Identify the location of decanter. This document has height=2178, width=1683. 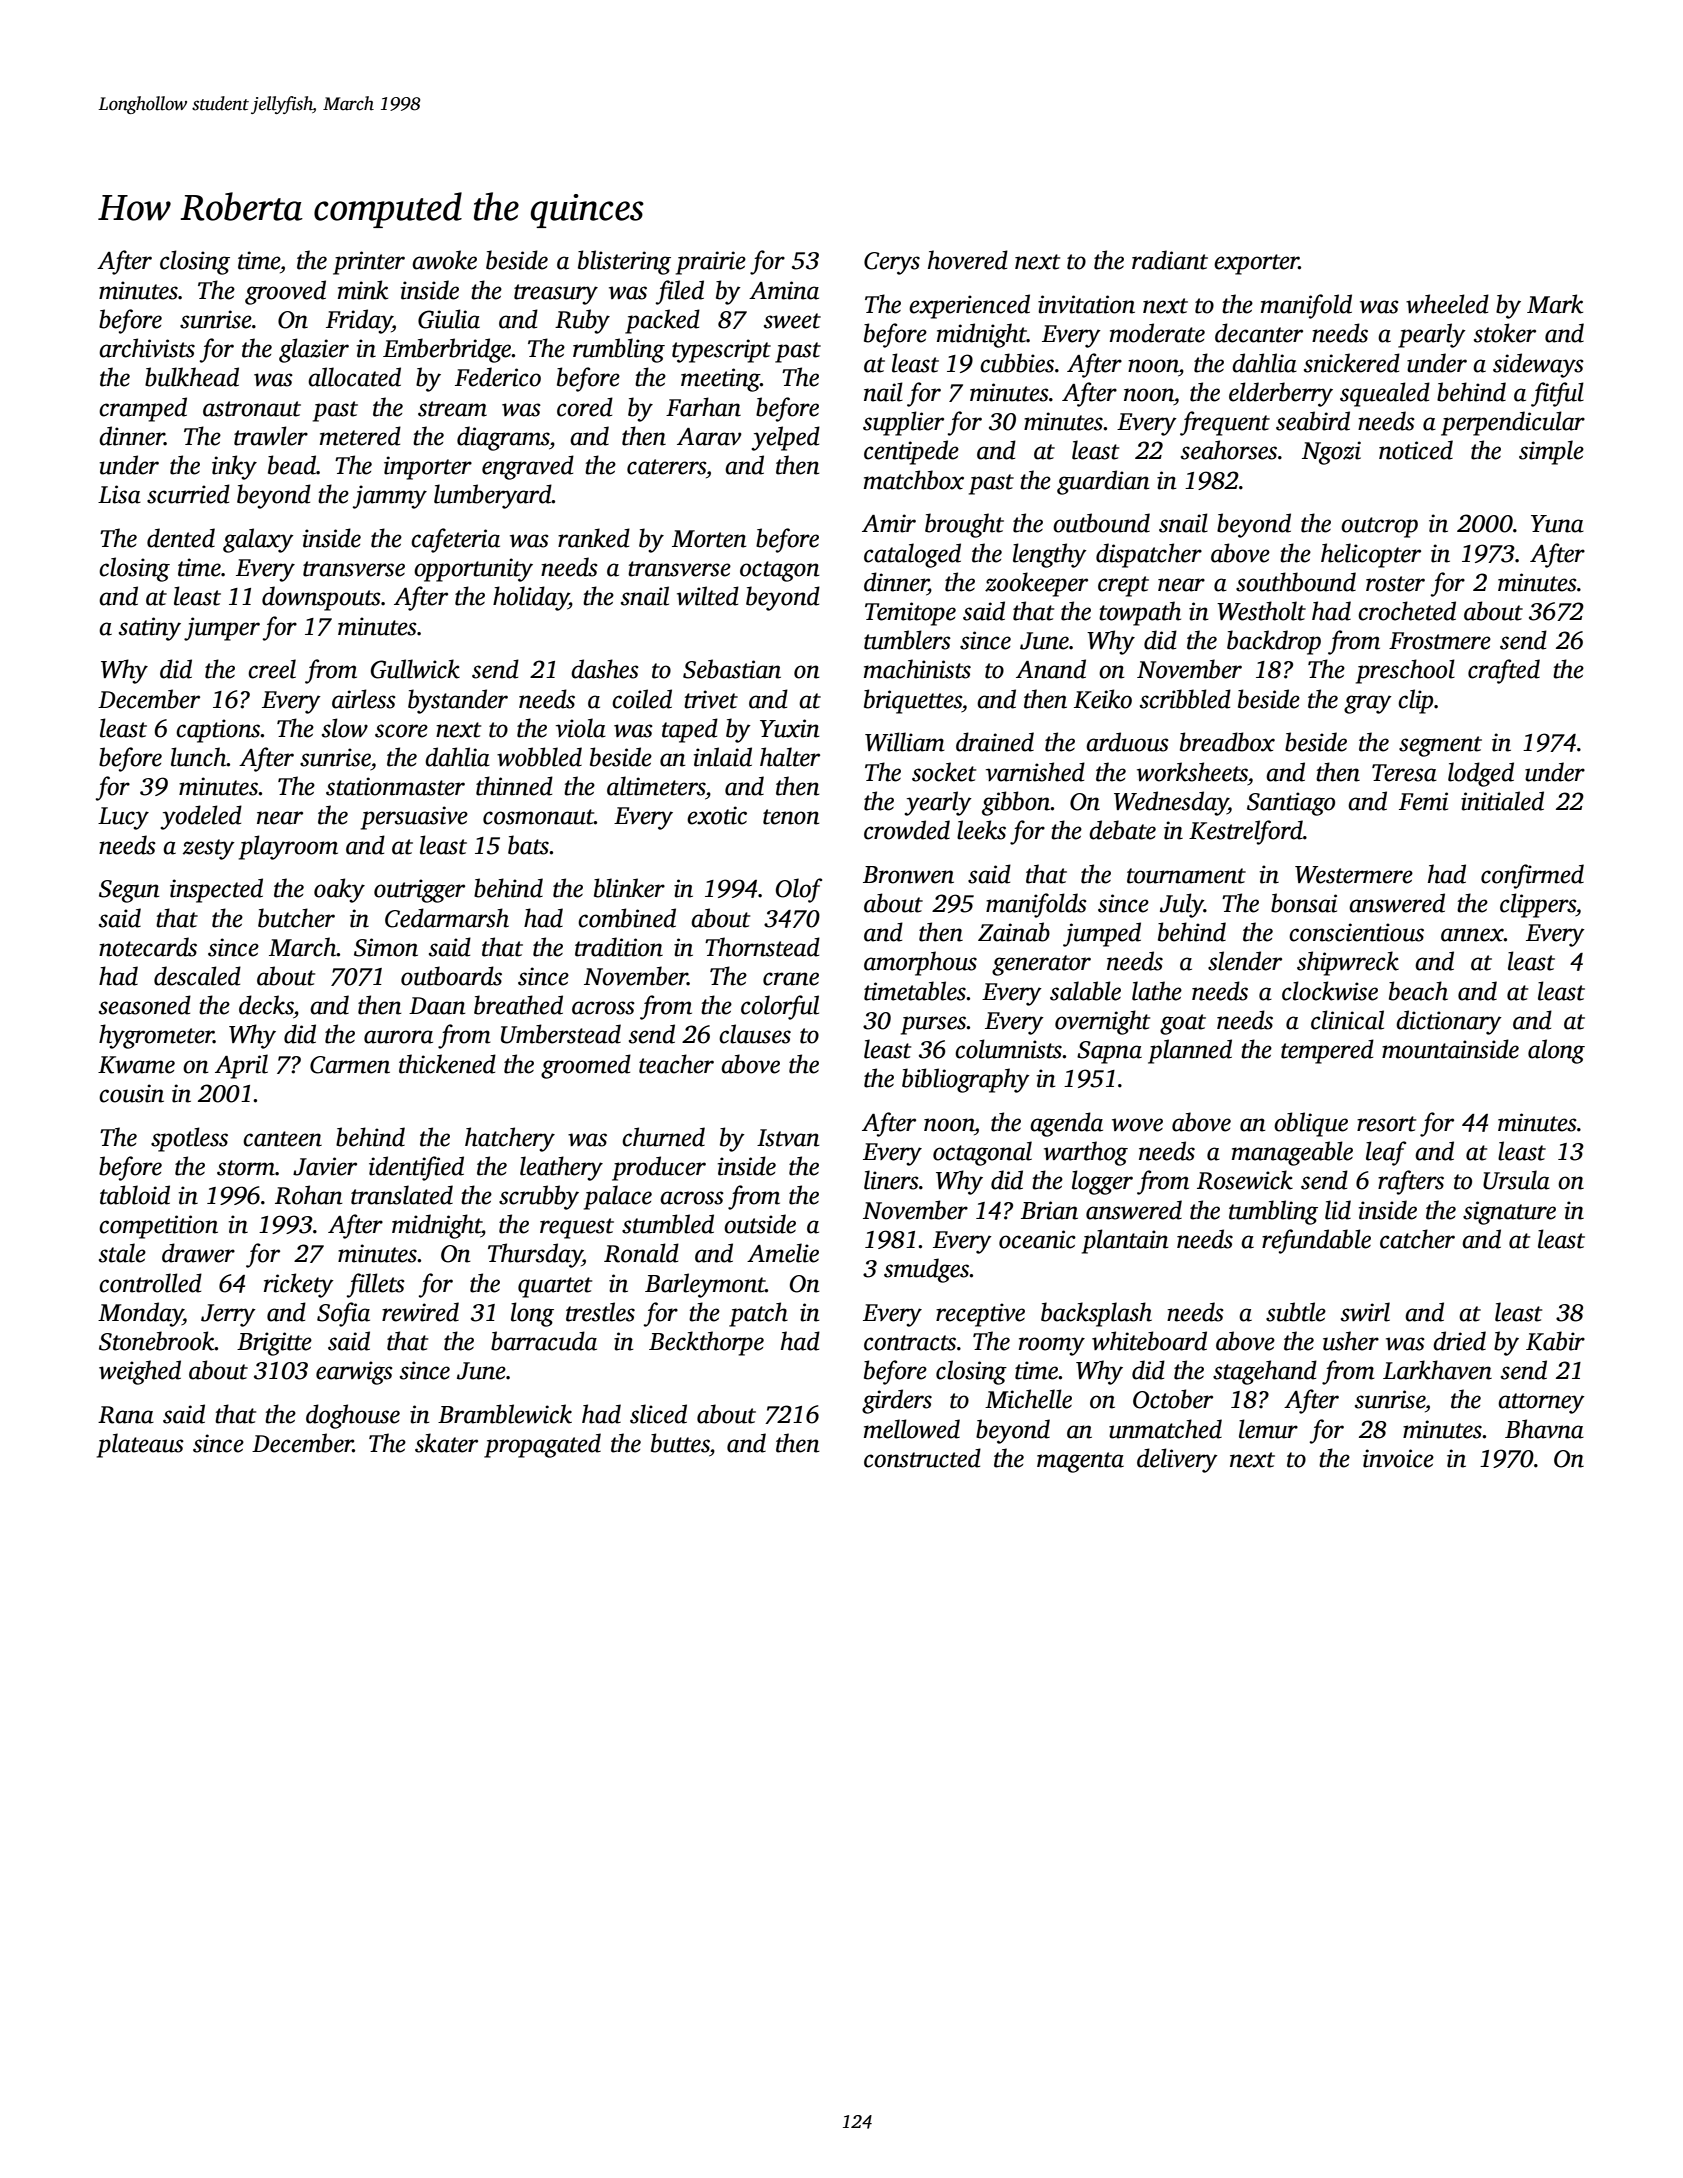
(1259, 333).
